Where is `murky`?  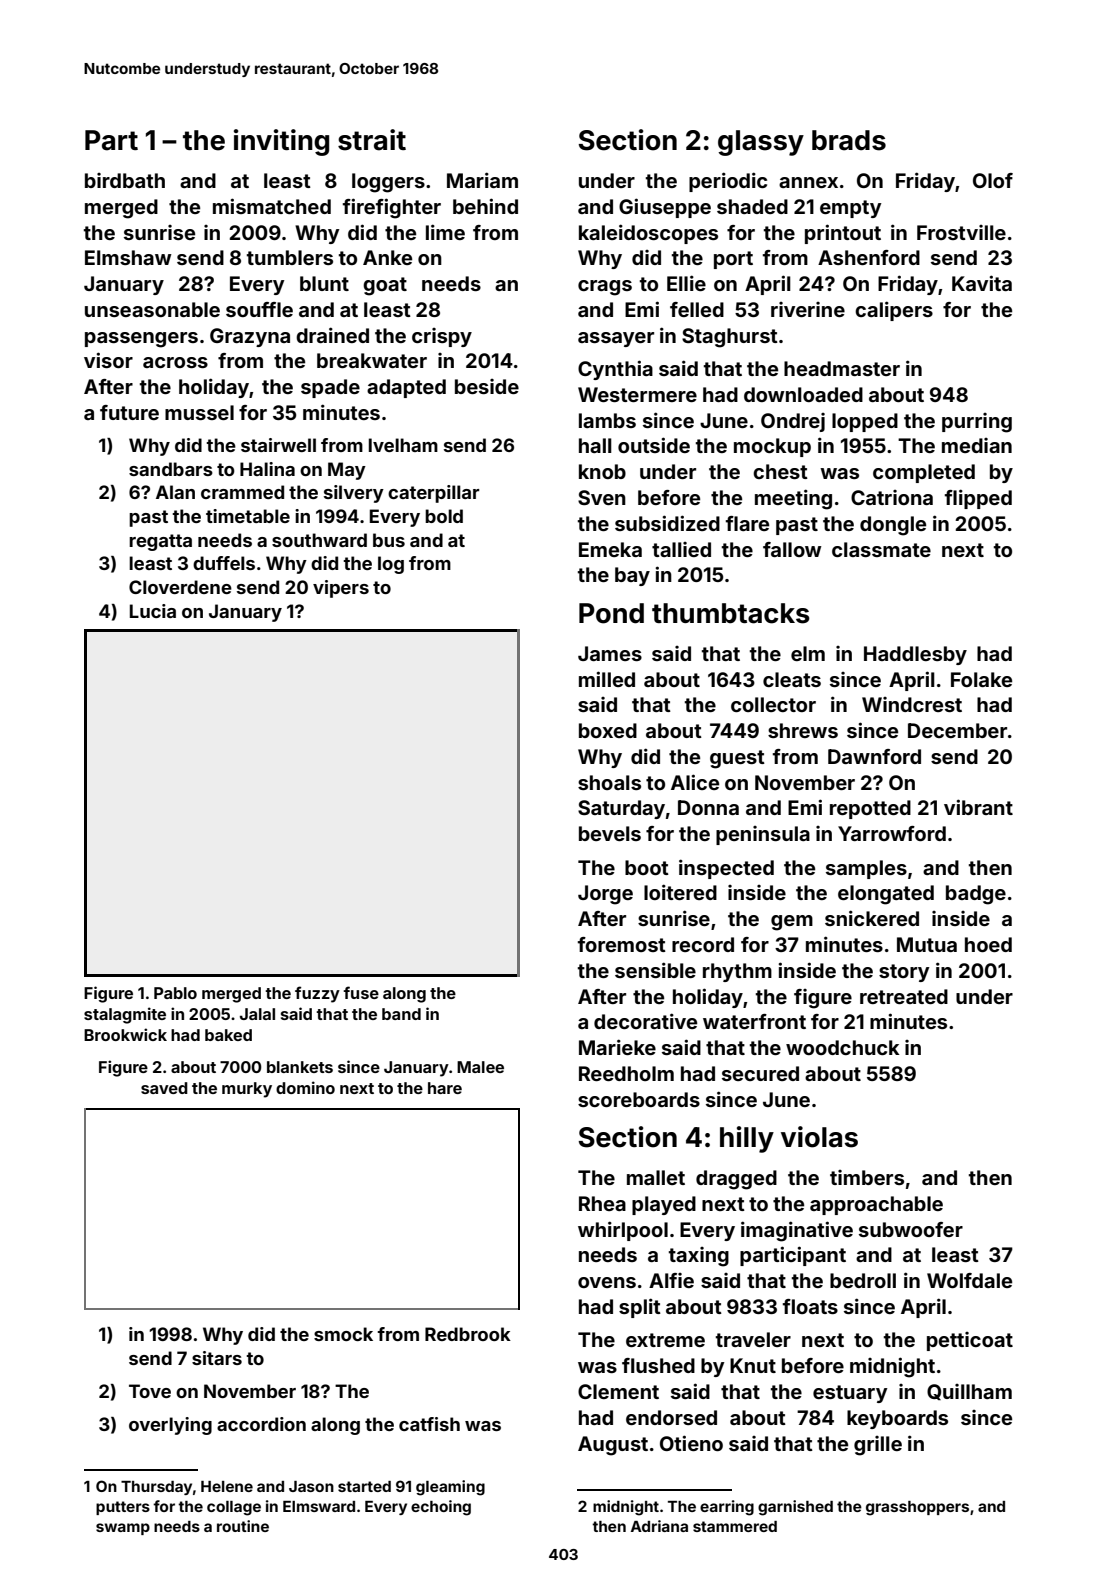
murky is located at coordinates (247, 1090).
